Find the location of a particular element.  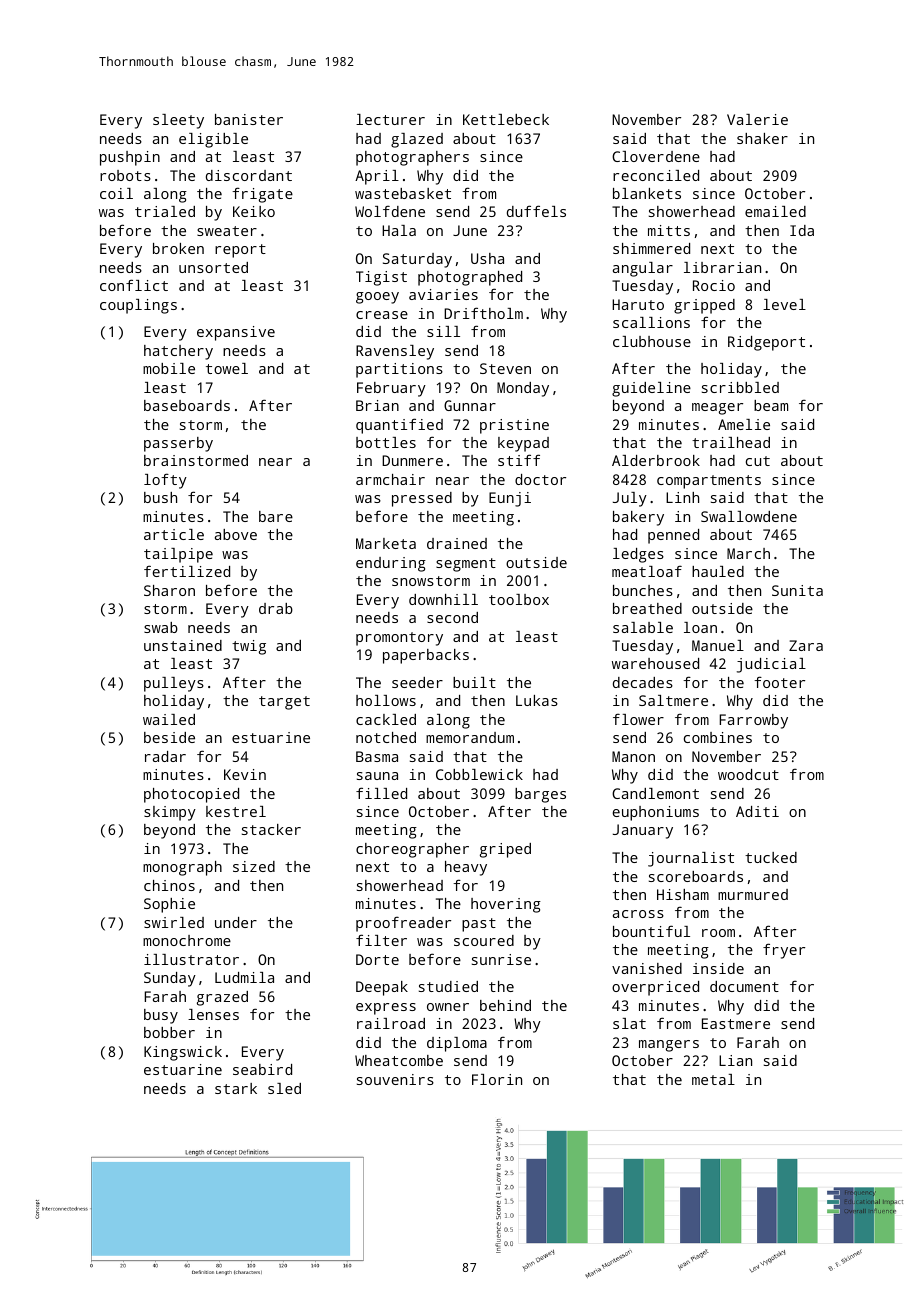

Florin is located at coordinates (497, 1079).
